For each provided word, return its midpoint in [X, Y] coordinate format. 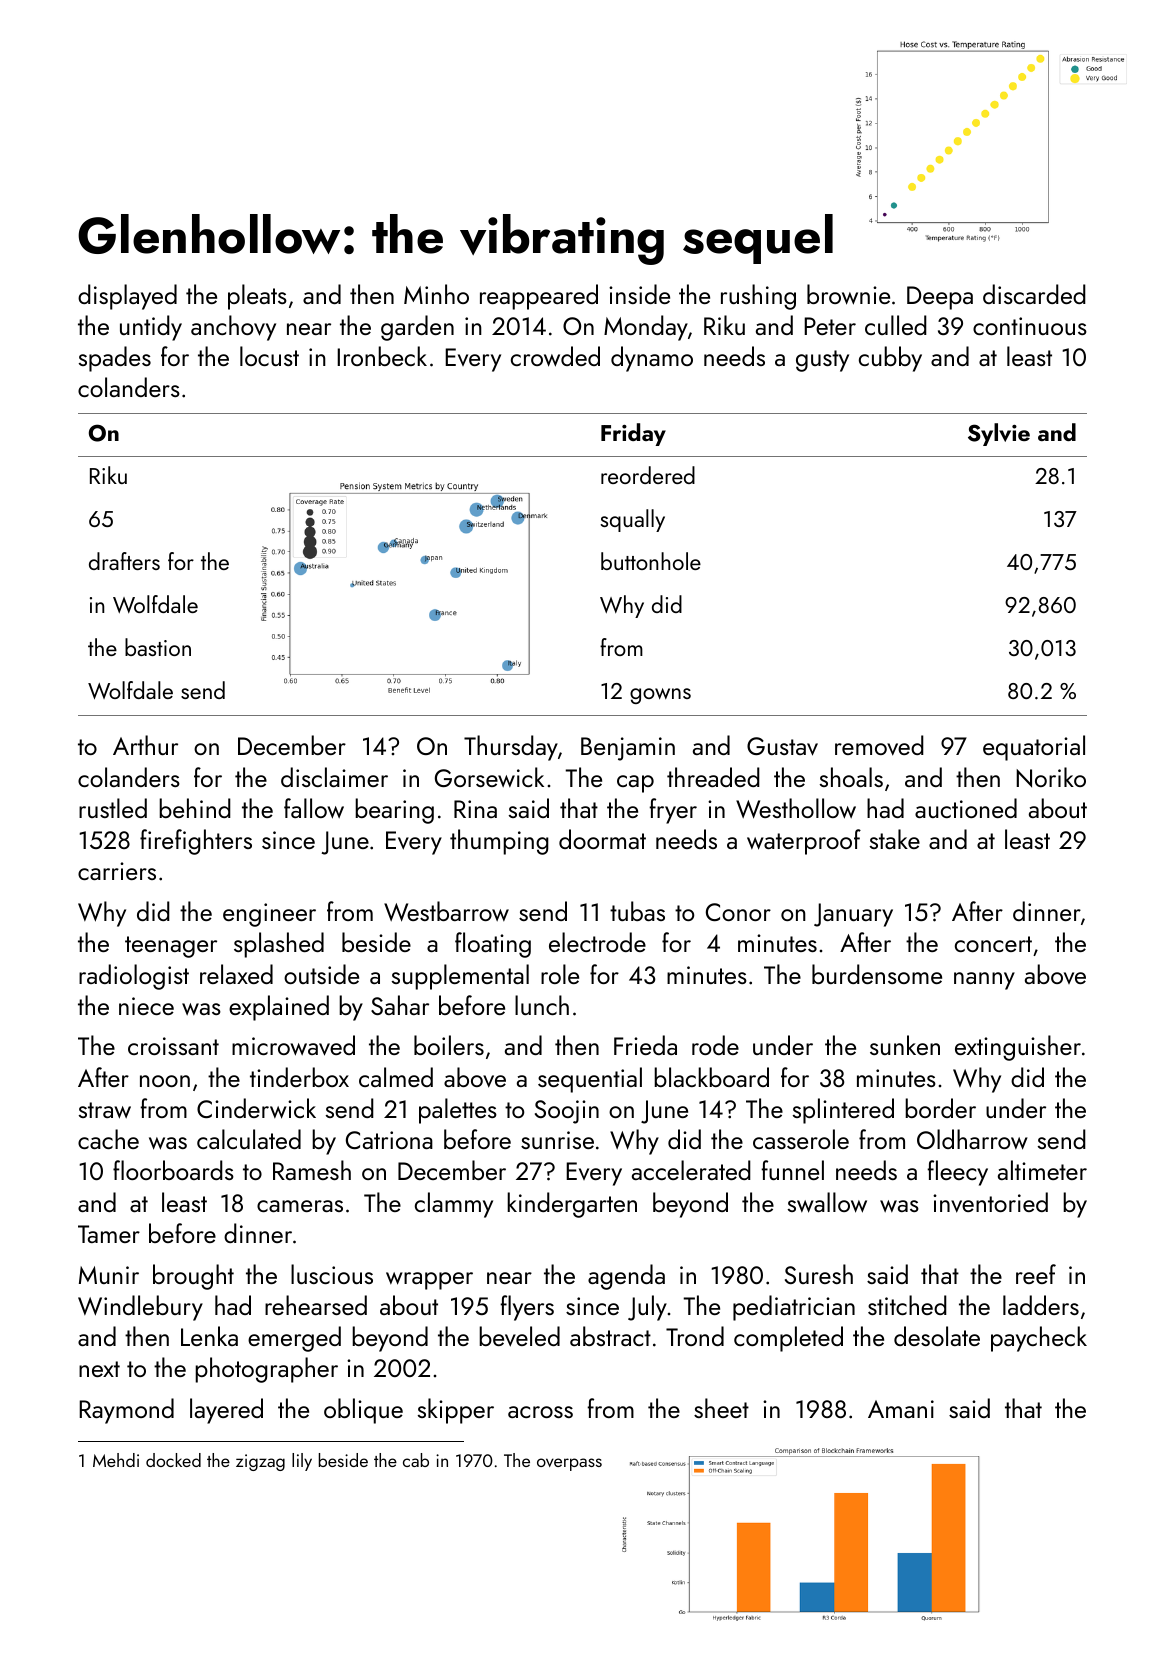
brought [193, 1277]
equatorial [1034, 748]
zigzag [260, 1462]
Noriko [1051, 777]
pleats [257, 297]
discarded [1034, 294]
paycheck [1039, 1339]
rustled [113, 808]
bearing [394, 811]
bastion [158, 647]
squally [633, 520]
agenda [626, 1277]
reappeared [539, 297]
